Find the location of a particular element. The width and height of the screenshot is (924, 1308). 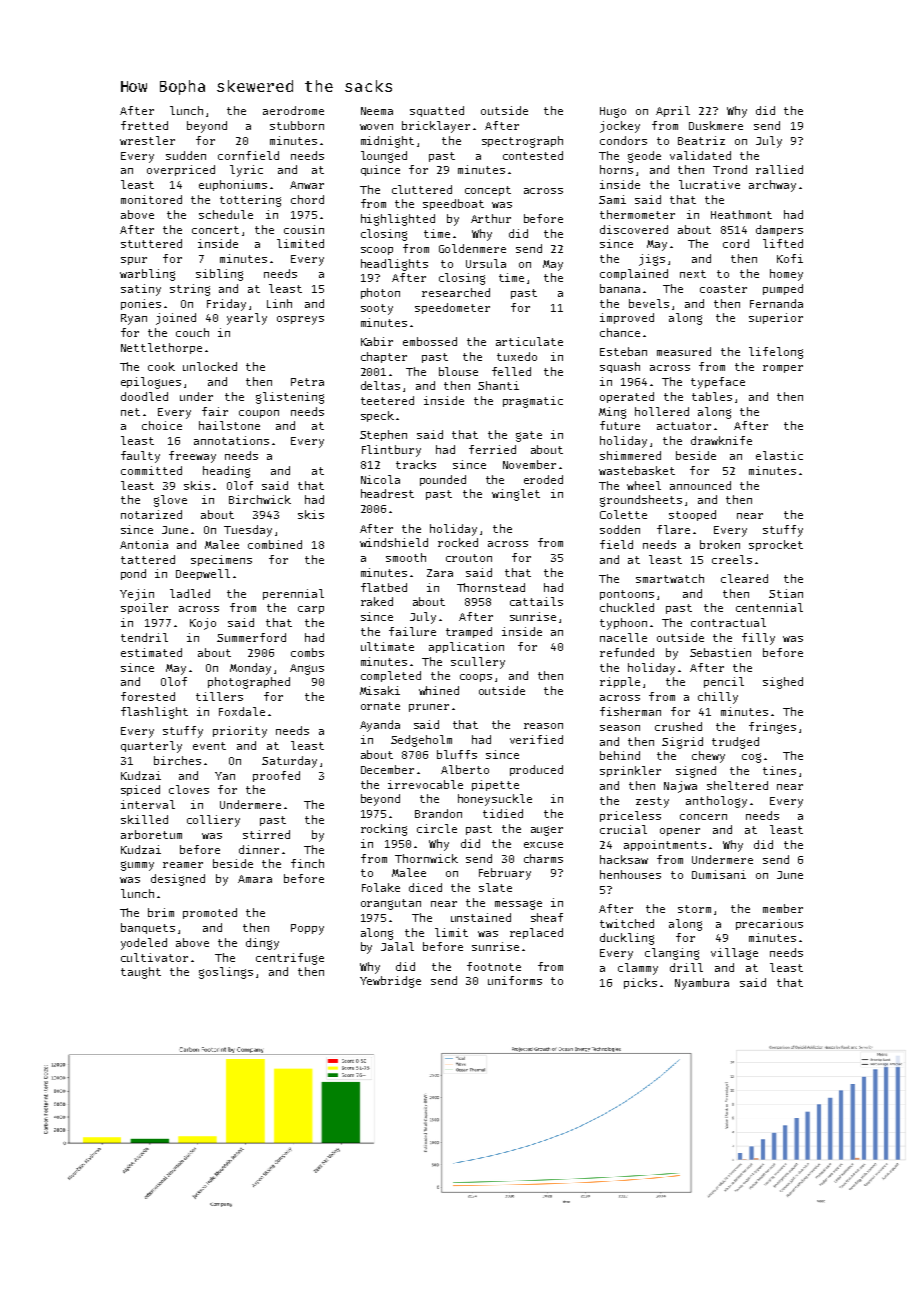

bricklayer is located at coordinates (436, 127).
